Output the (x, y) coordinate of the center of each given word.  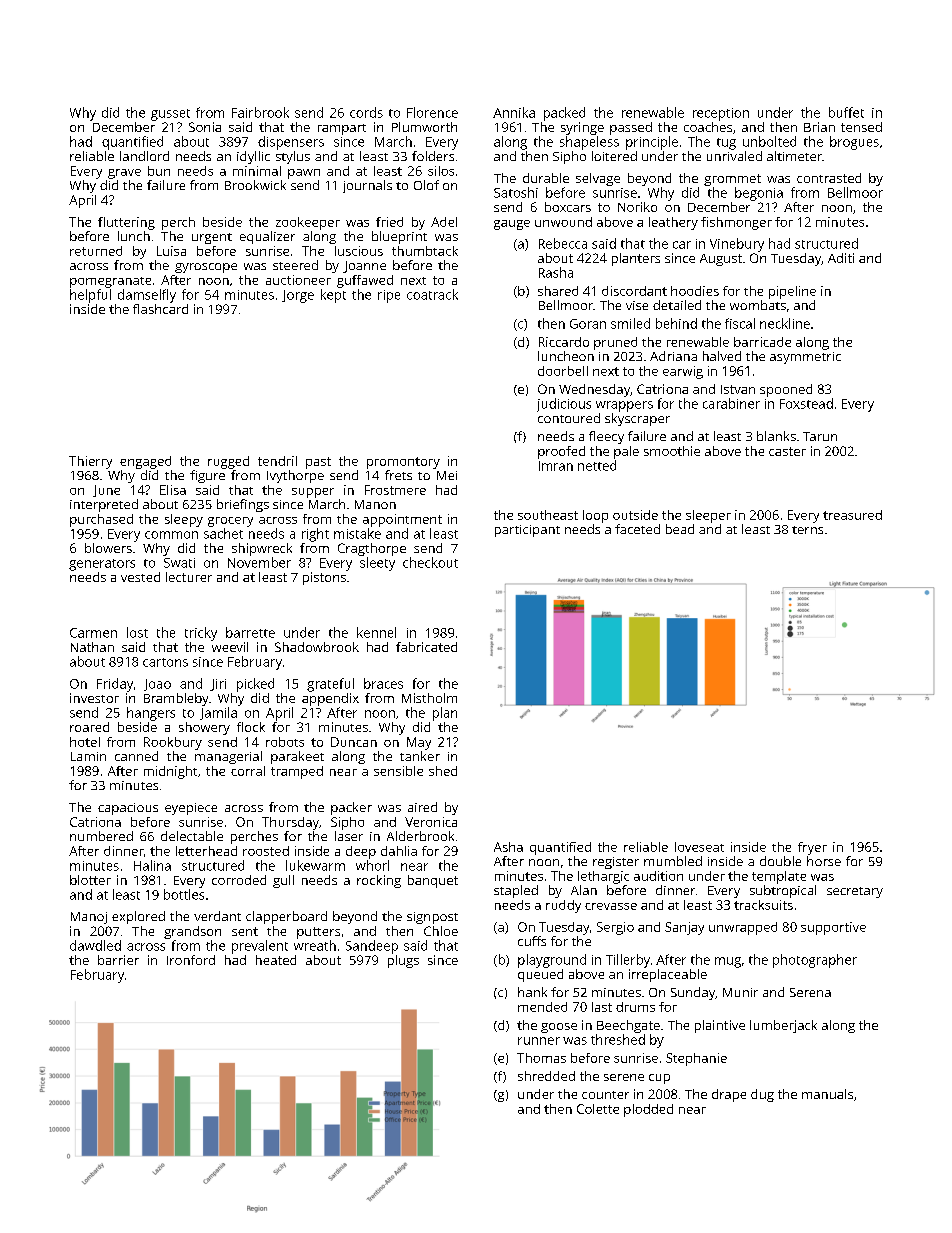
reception (721, 114)
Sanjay (684, 928)
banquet (433, 881)
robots (285, 742)
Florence (432, 112)
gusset (170, 115)
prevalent (260, 947)
